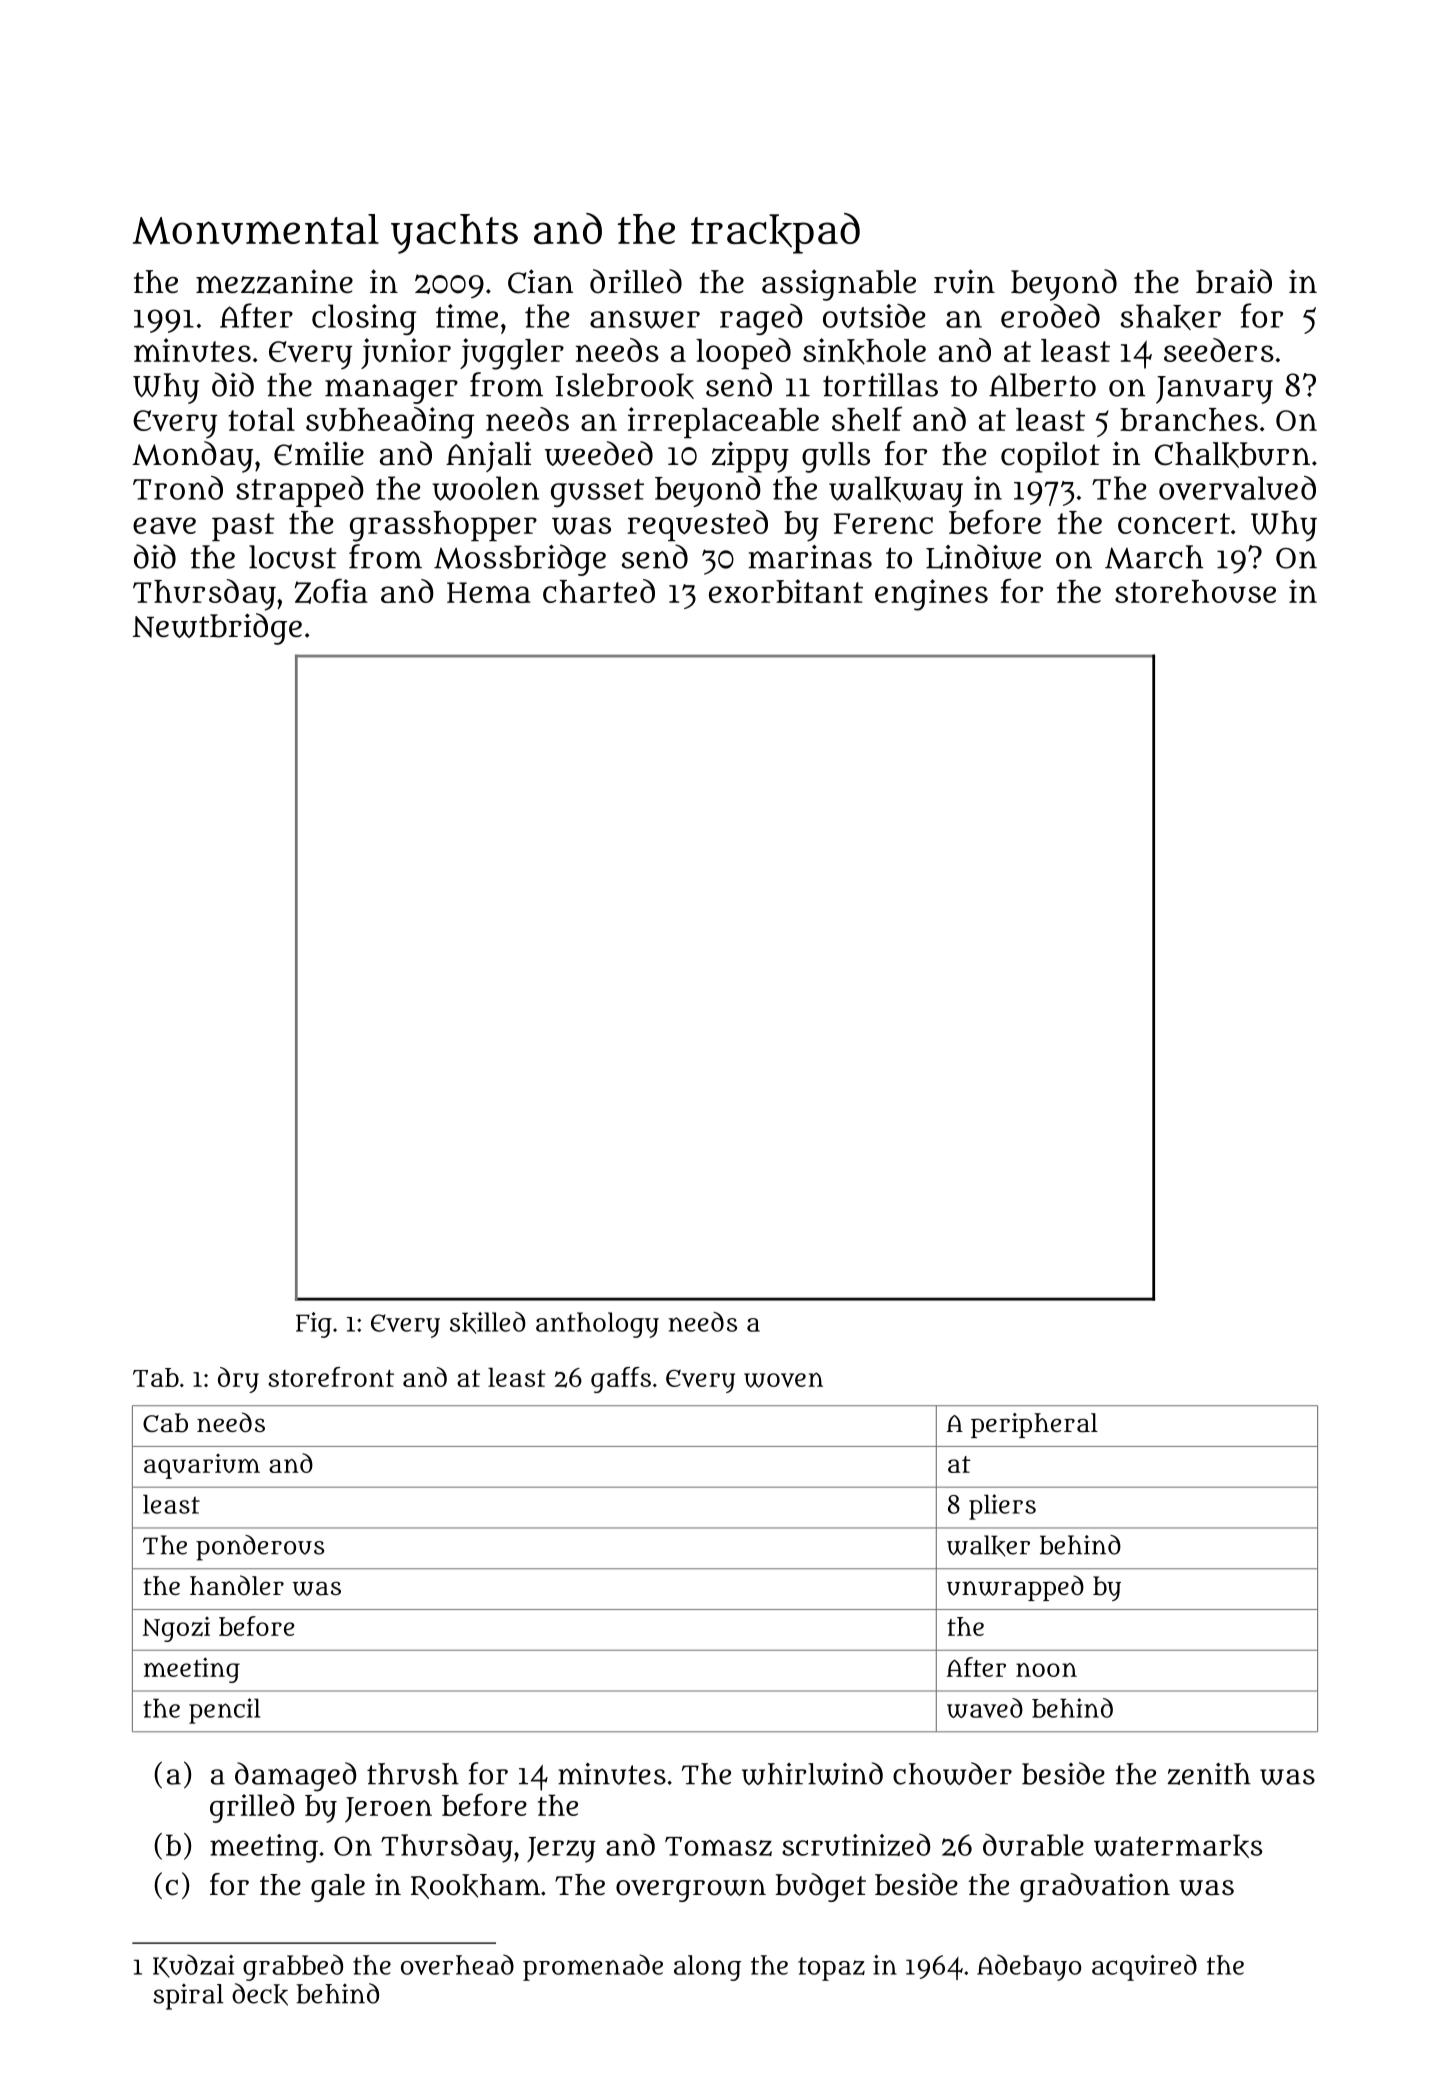  Describe the element at coordinates (260, 1994) in the screenshot. I see `deck` at that location.
